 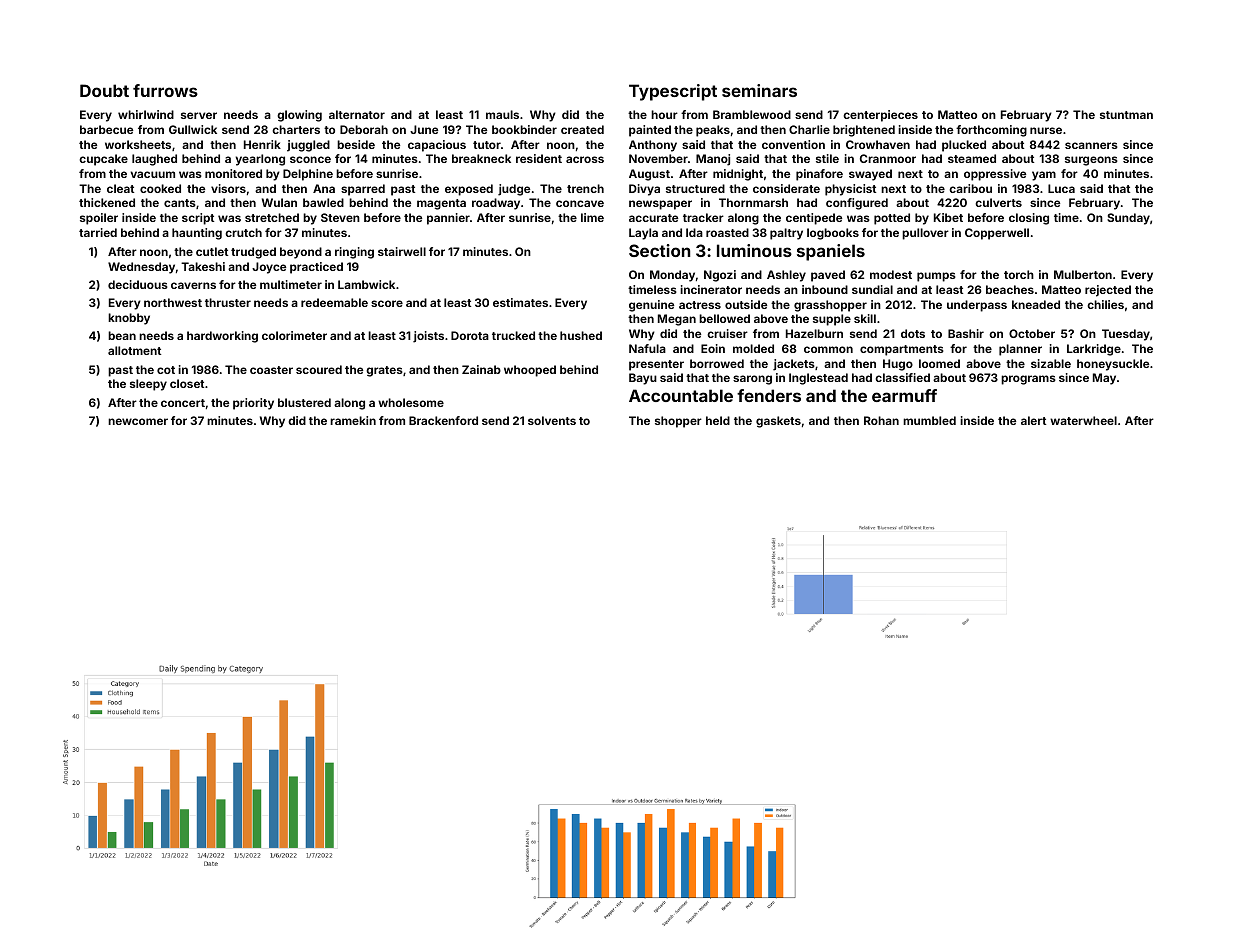 I want to click on Larkridge, so click(x=1094, y=350).
